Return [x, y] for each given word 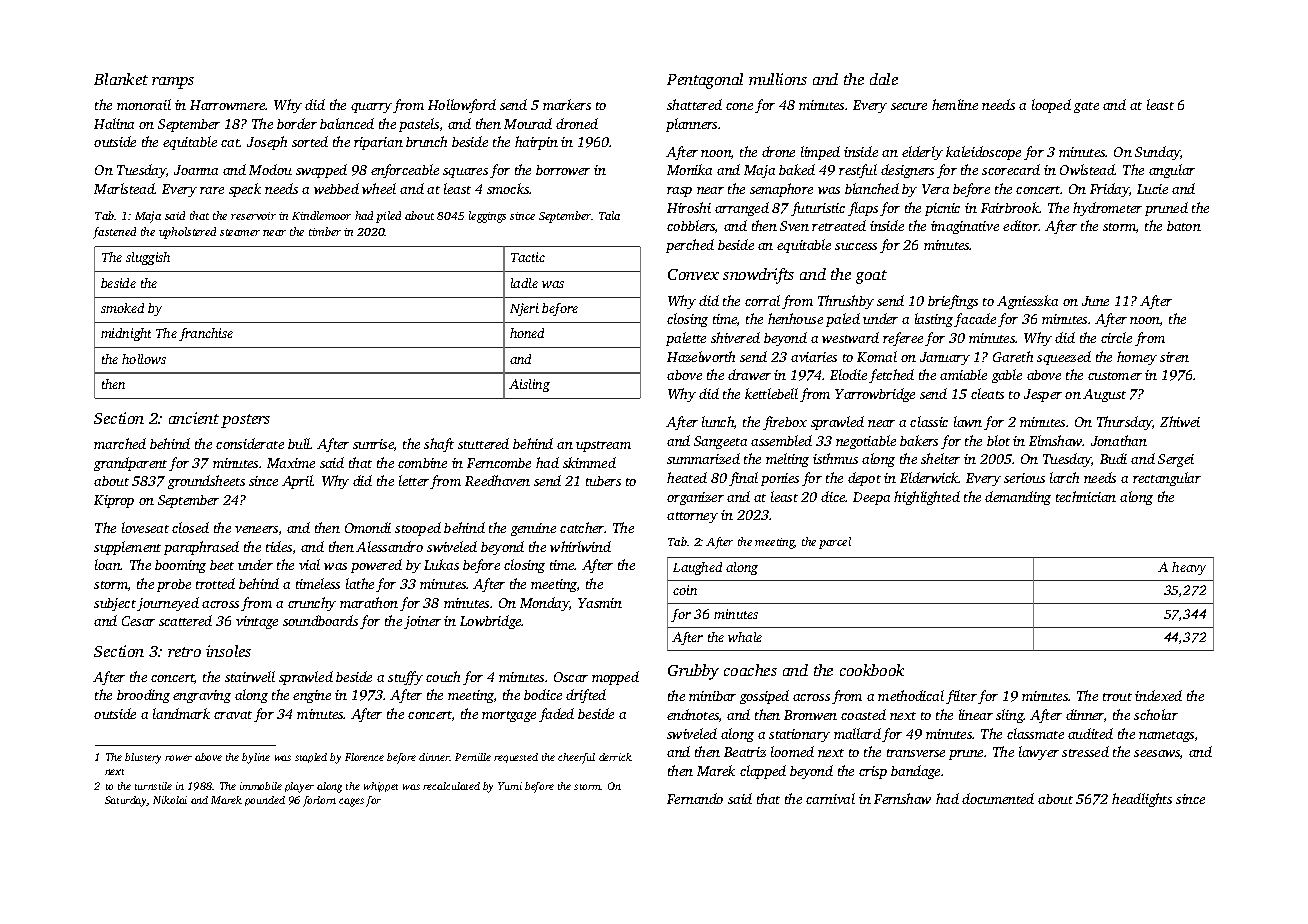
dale [884, 79]
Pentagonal [705, 81]
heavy [1189, 568]
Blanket [121, 79]
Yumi [510, 786]
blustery [143, 758]
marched [120, 443]
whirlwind [580, 546]
